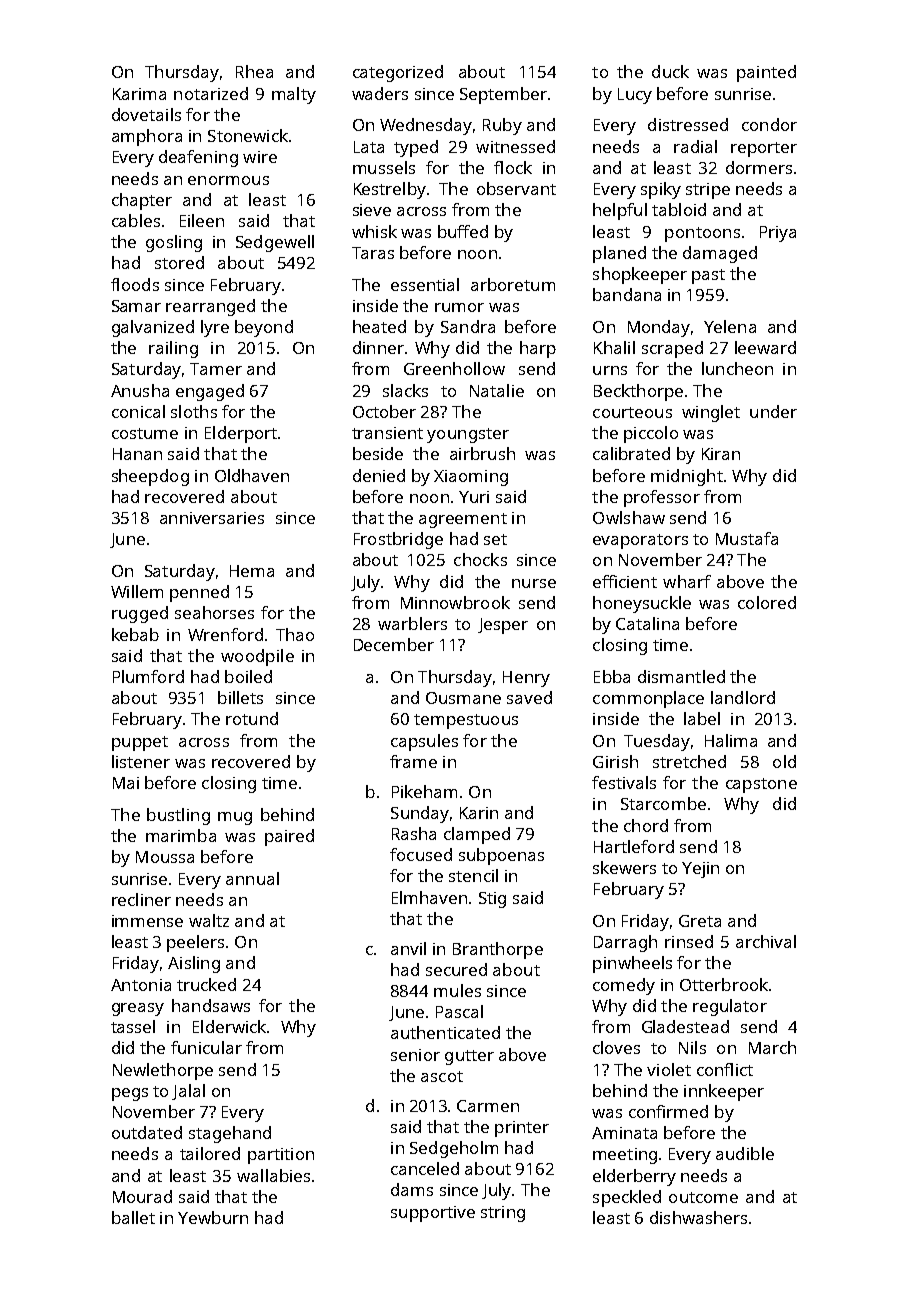 The image size is (908, 1316). I want to click on Yewburn, so click(213, 1217).
